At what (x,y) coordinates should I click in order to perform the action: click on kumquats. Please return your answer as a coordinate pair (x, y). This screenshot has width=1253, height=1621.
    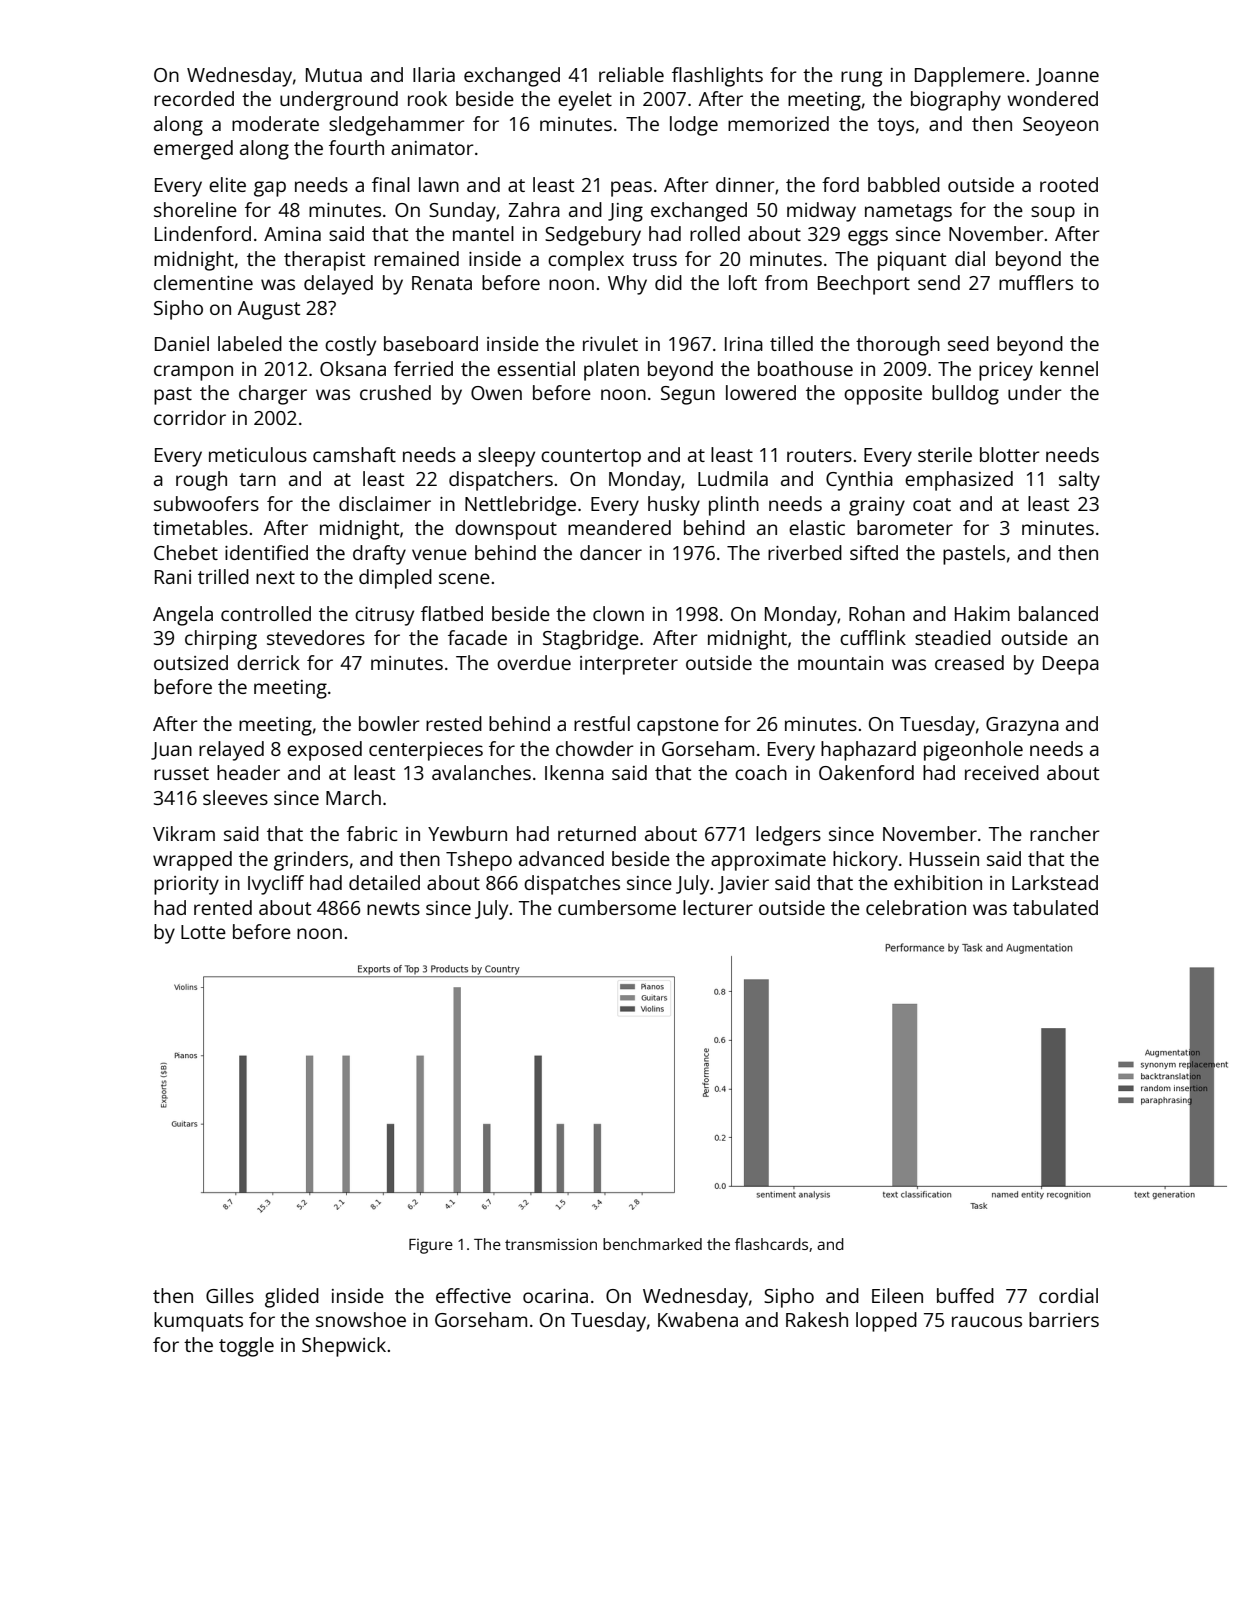
    Looking at the image, I should click on (198, 1322).
